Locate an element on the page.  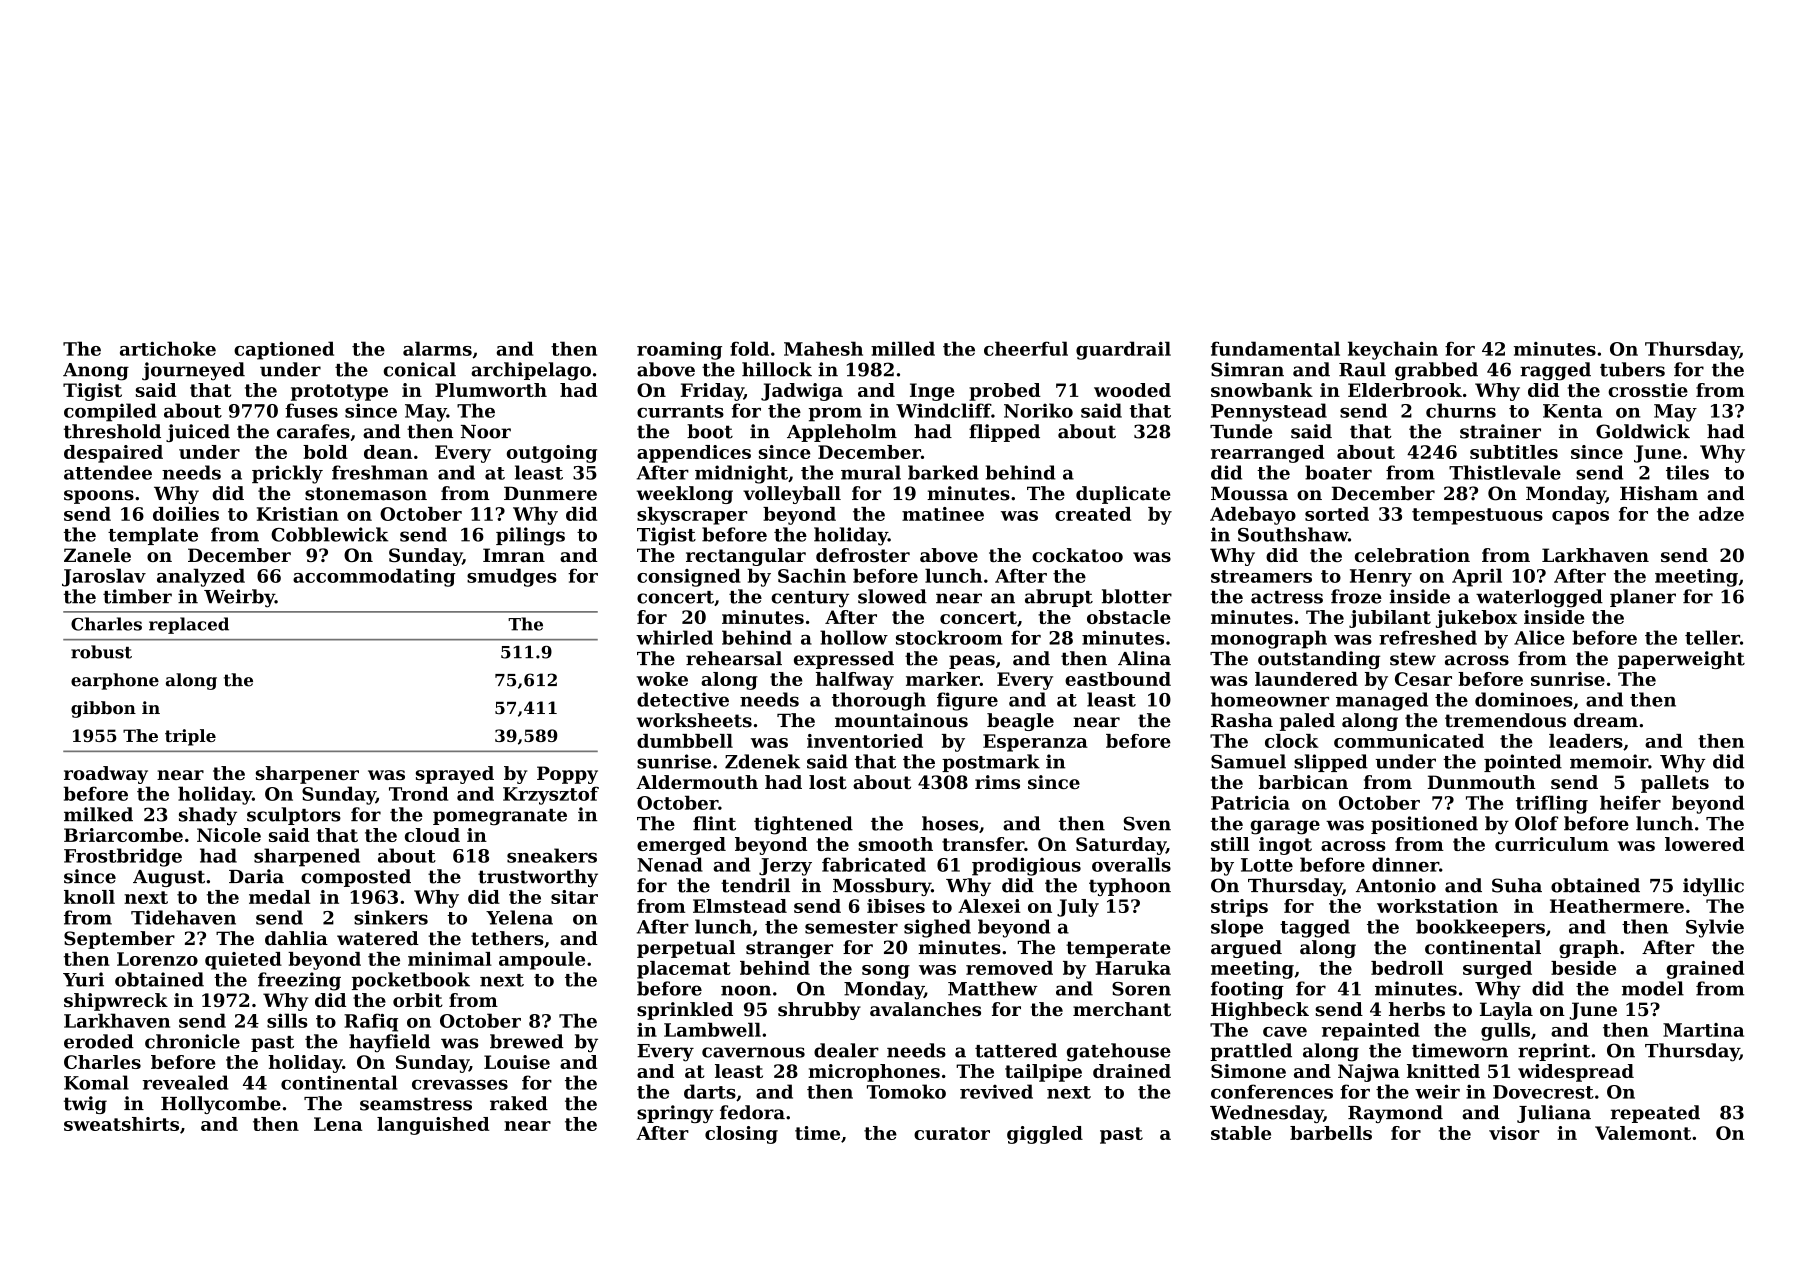
Noriko is located at coordinates (1038, 410).
